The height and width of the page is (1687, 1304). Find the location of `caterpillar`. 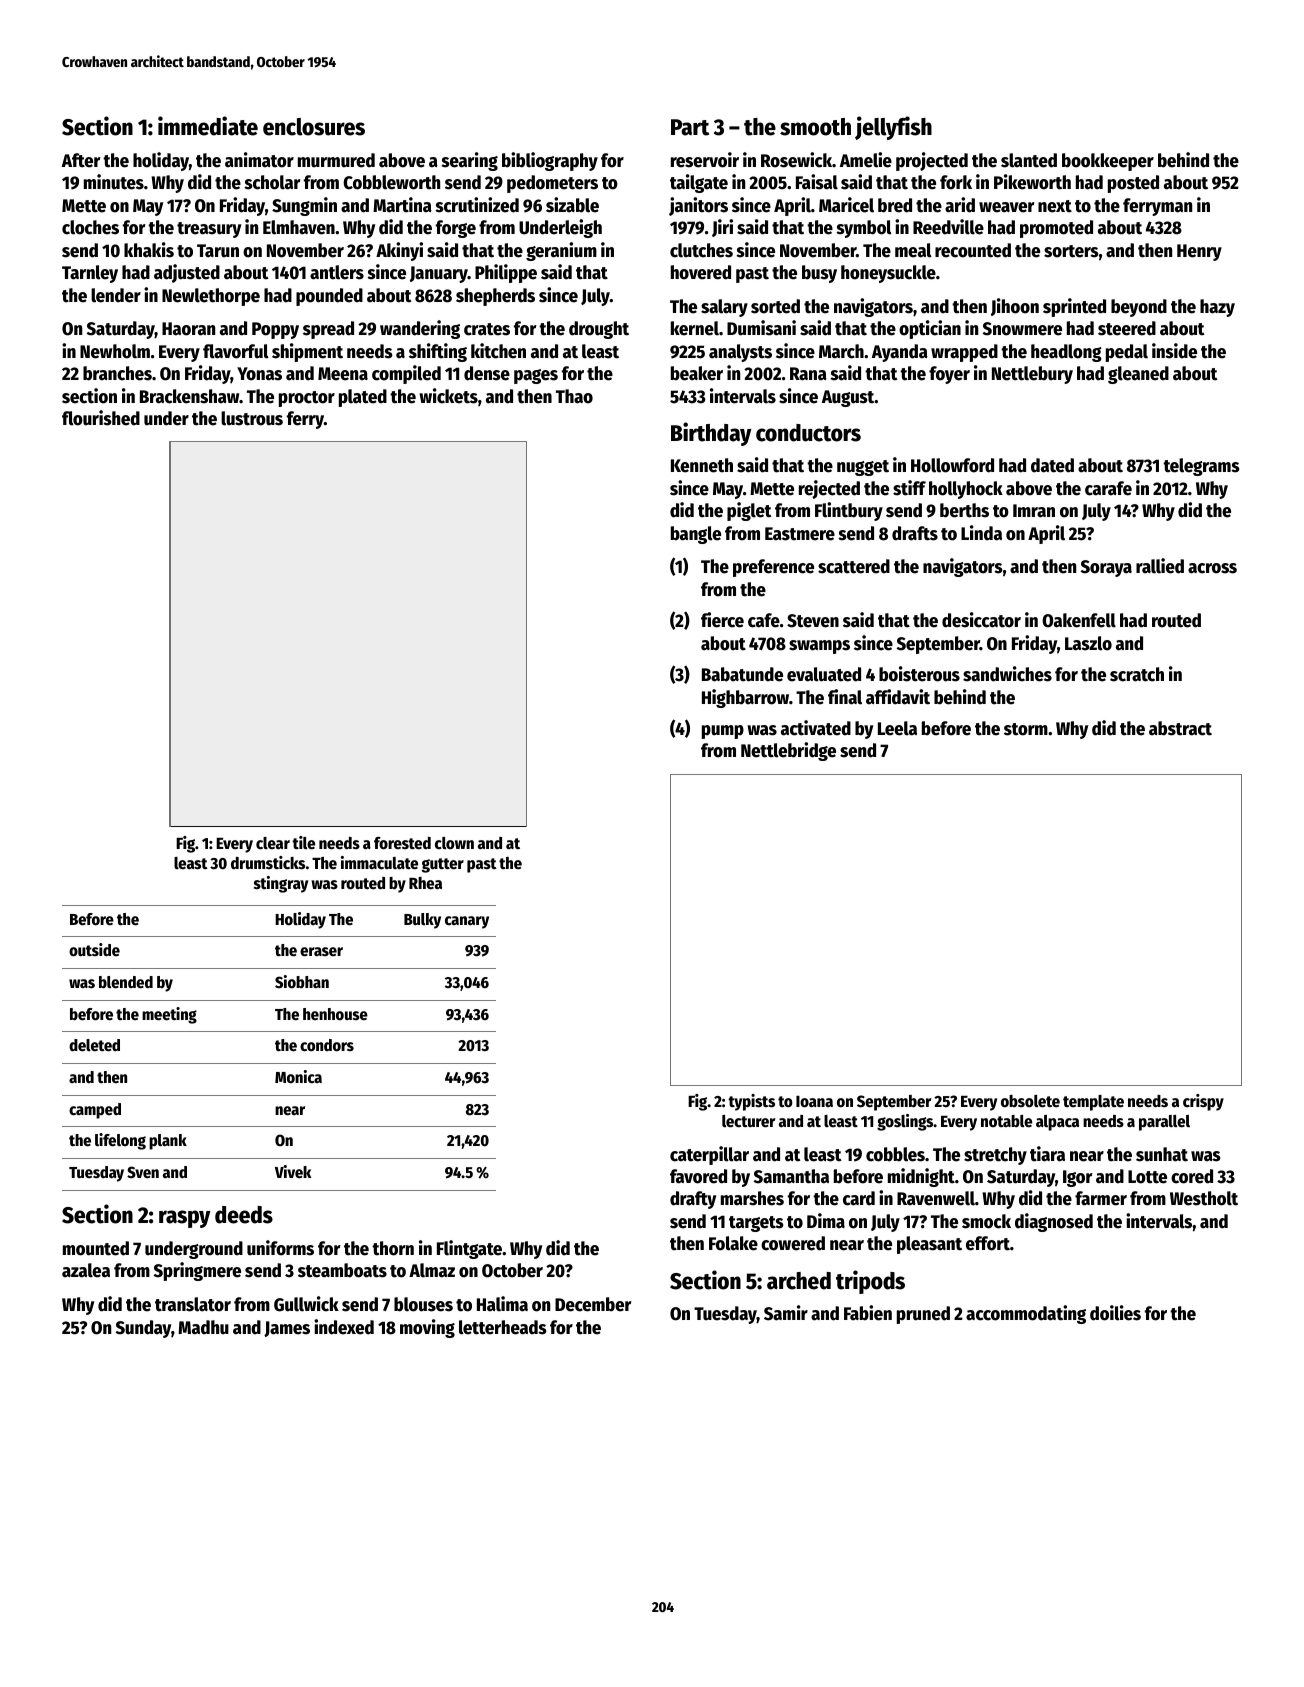

caterpillar is located at coordinates (709, 1155).
